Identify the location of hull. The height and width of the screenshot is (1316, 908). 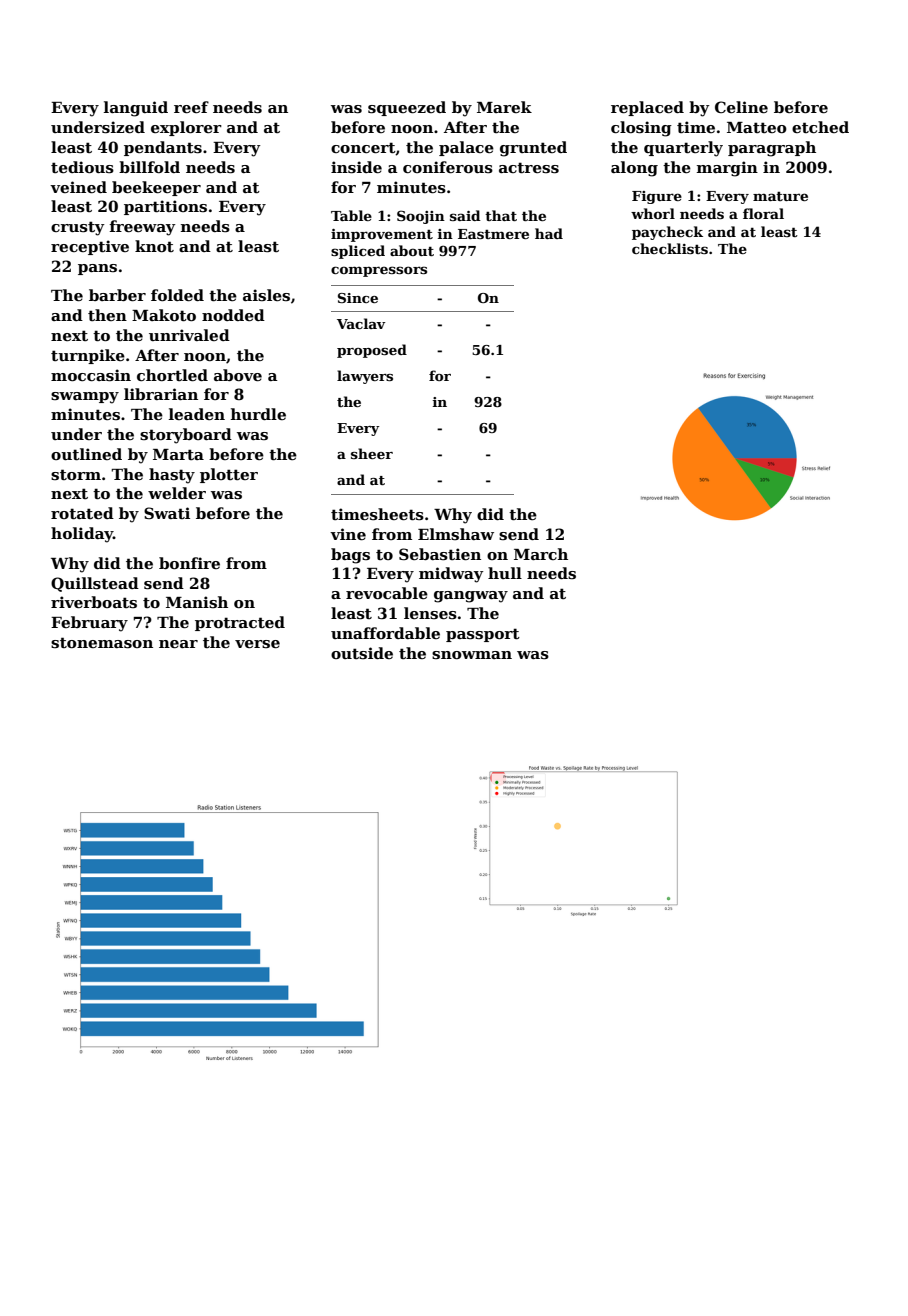
(505, 573).
